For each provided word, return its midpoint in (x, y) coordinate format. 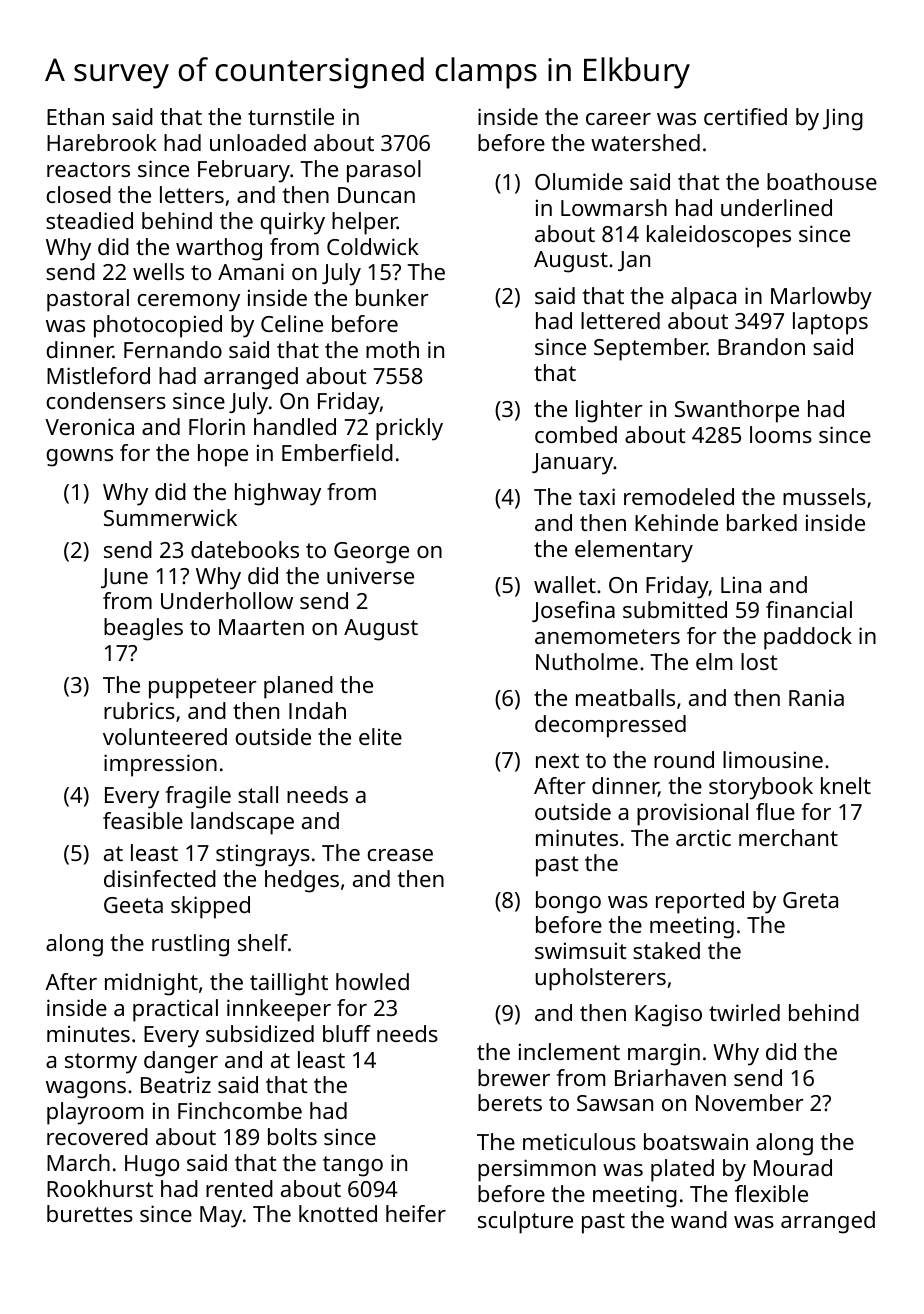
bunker (392, 297)
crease (400, 855)
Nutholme (587, 661)
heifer (416, 1213)
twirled (744, 1012)
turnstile (291, 116)
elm (714, 661)
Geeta (133, 905)
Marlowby (821, 298)
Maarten (261, 627)
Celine (292, 323)
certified (745, 116)
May (221, 1217)
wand (699, 1219)
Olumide (579, 181)
